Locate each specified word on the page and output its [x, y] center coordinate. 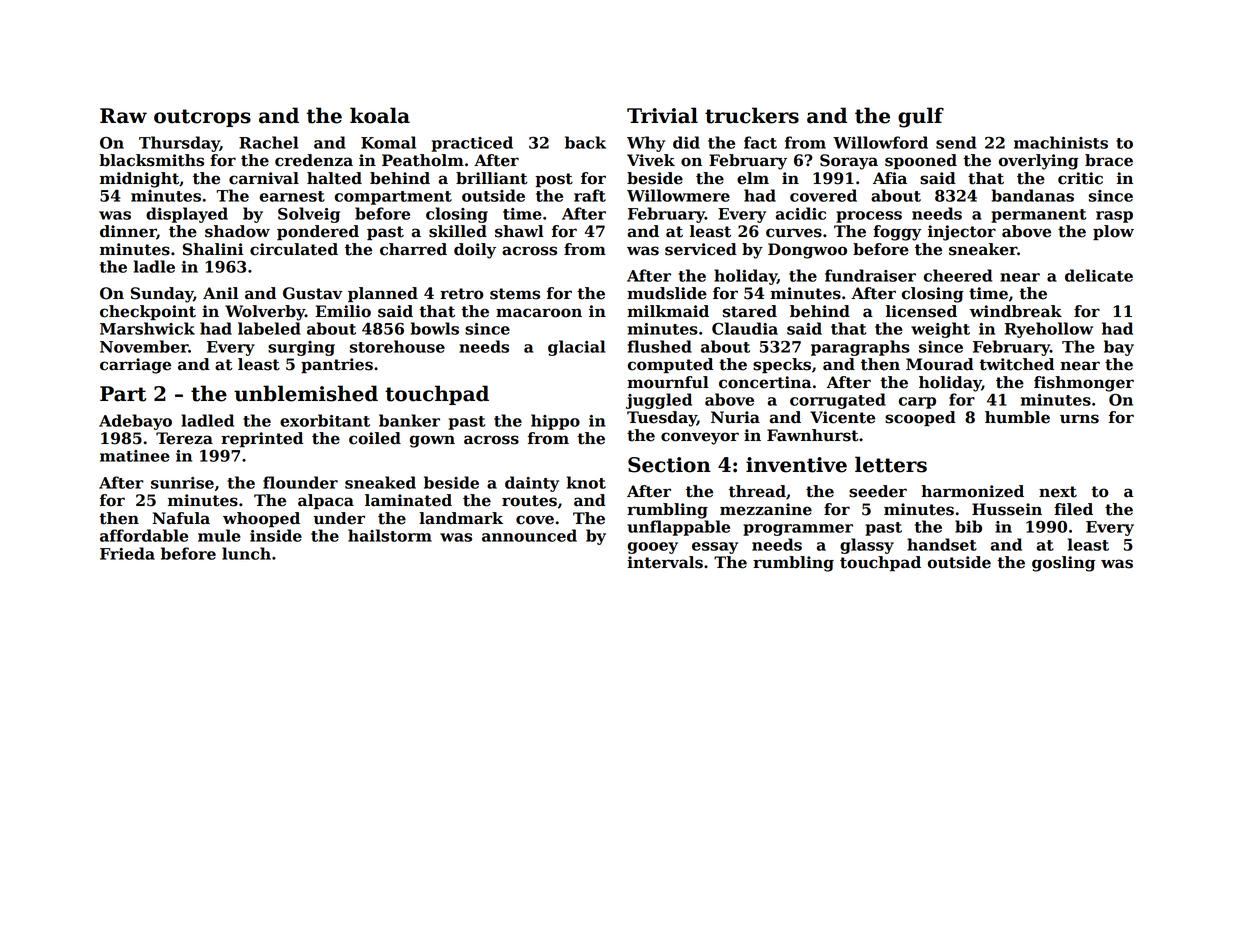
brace [1109, 160]
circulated [294, 249]
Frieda [127, 553]
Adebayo [135, 422]
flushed [660, 346]
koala [380, 115]
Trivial [662, 115]
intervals [665, 562]
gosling [1063, 564]
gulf [921, 117]
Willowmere [678, 195]
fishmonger [1084, 384]
